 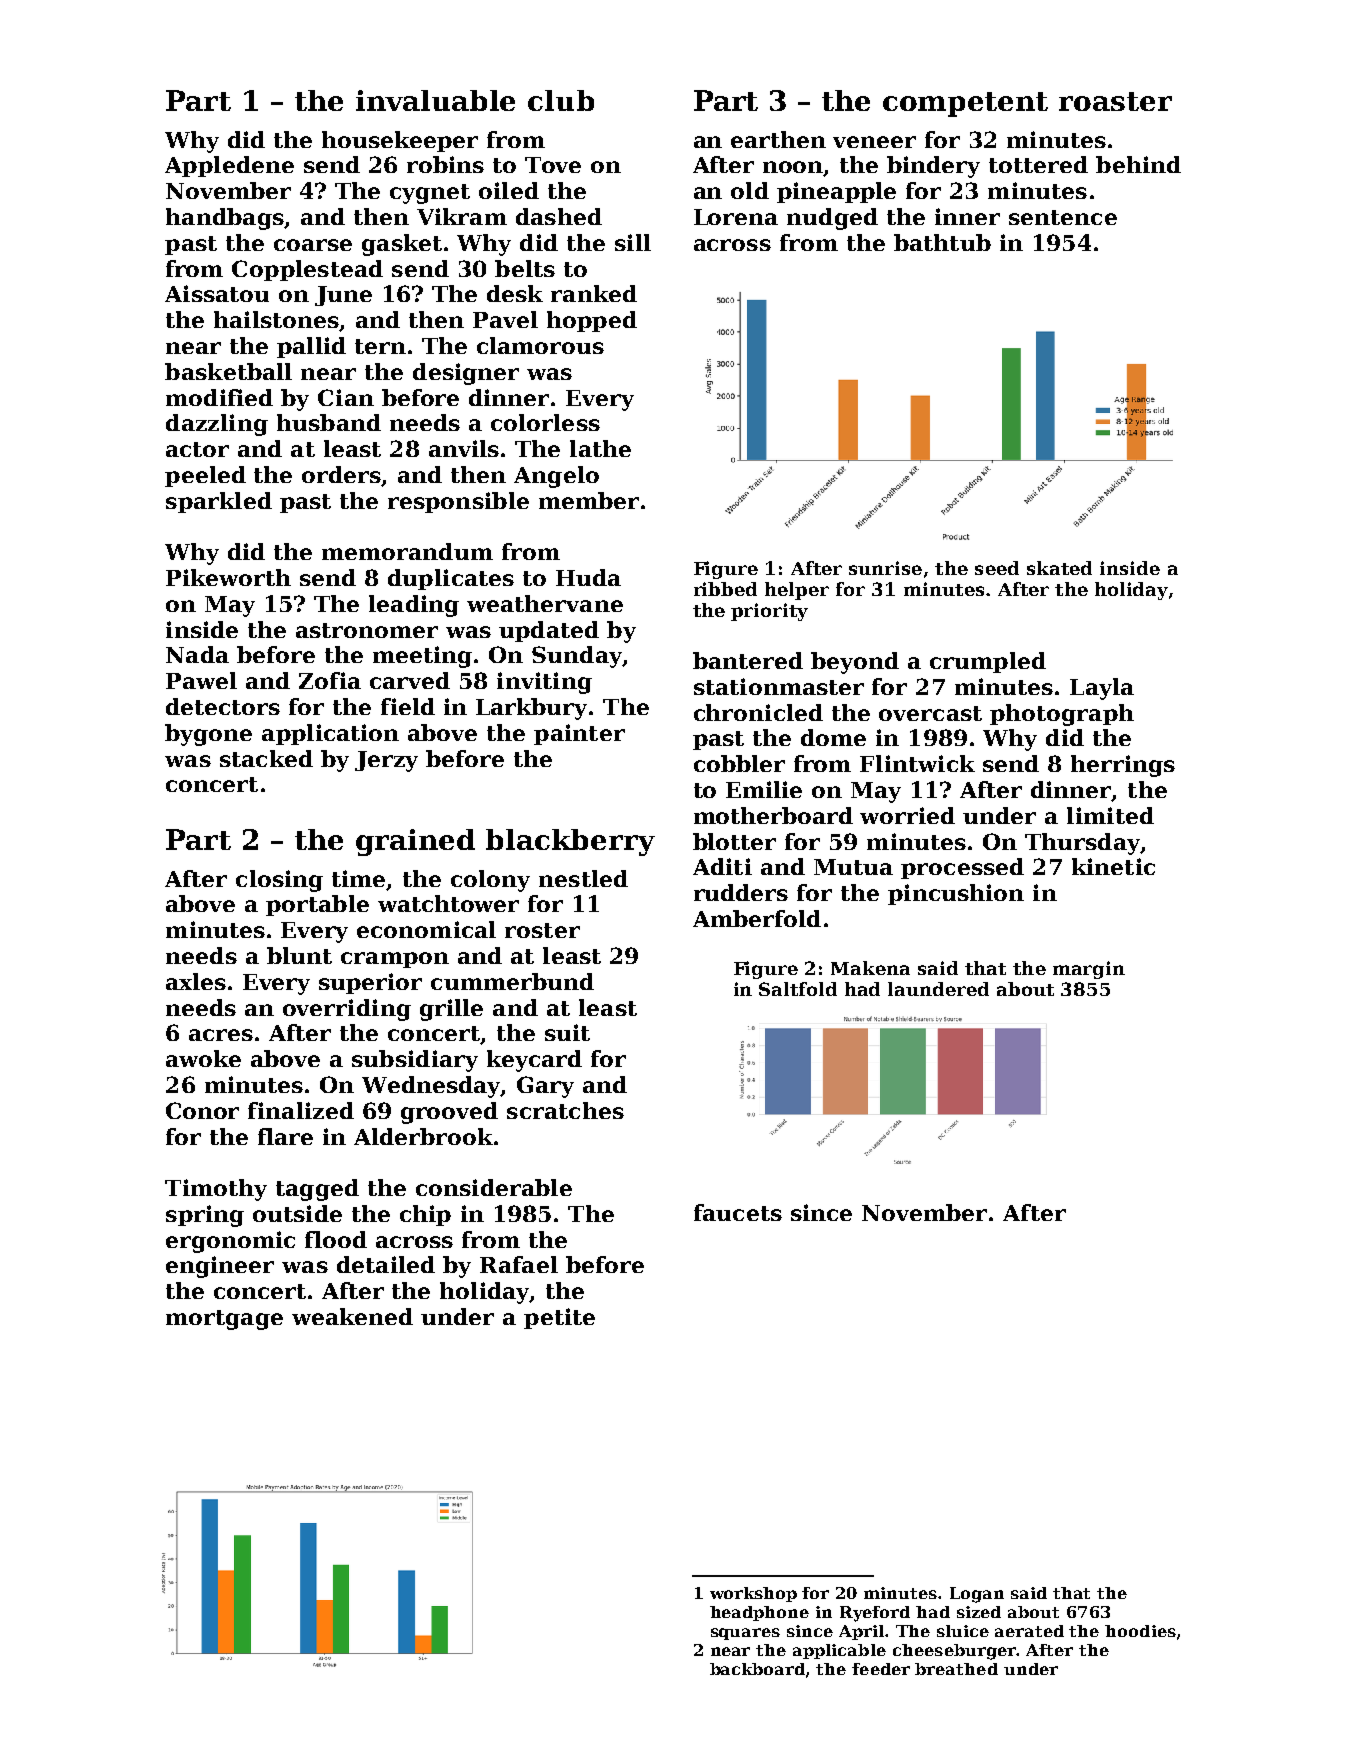 I want to click on application, so click(x=330, y=734).
